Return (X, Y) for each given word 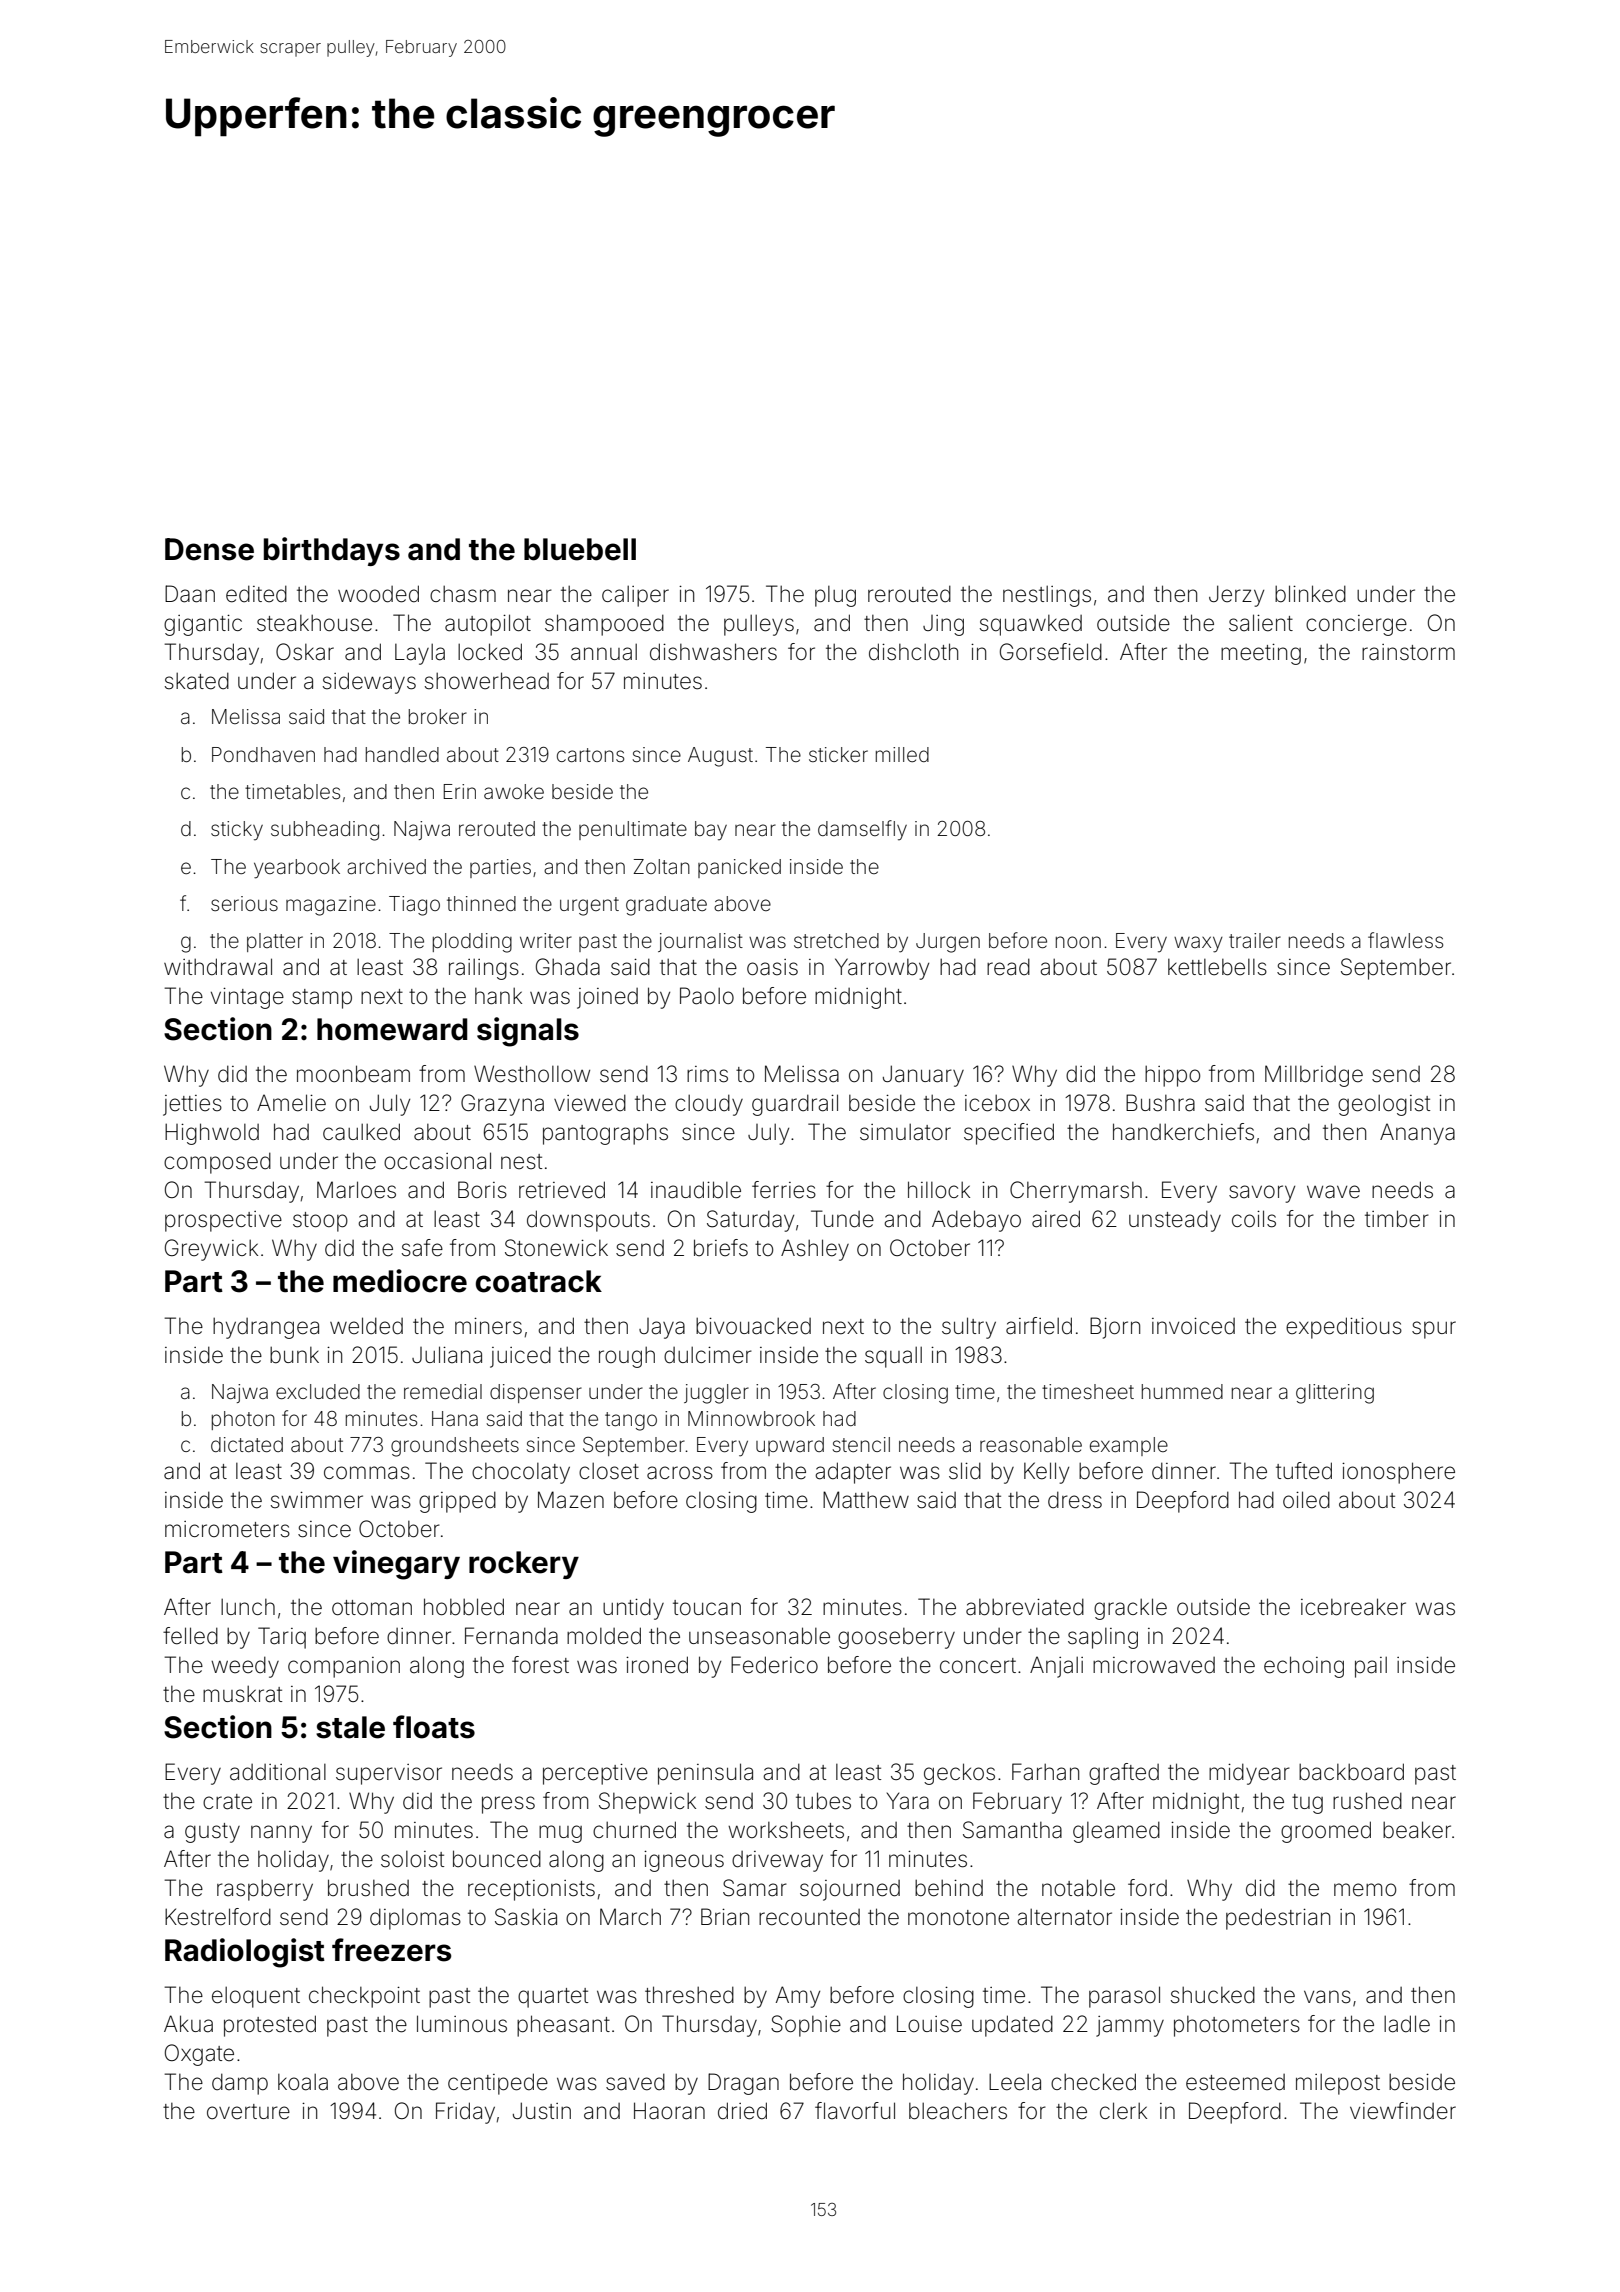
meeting (1261, 654)
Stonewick (556, 1248)
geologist (1384, 1105)
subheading (325, 831)
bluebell (580, 549)
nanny (281, 1834)
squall (893, 1357)
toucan (707, 1608)
